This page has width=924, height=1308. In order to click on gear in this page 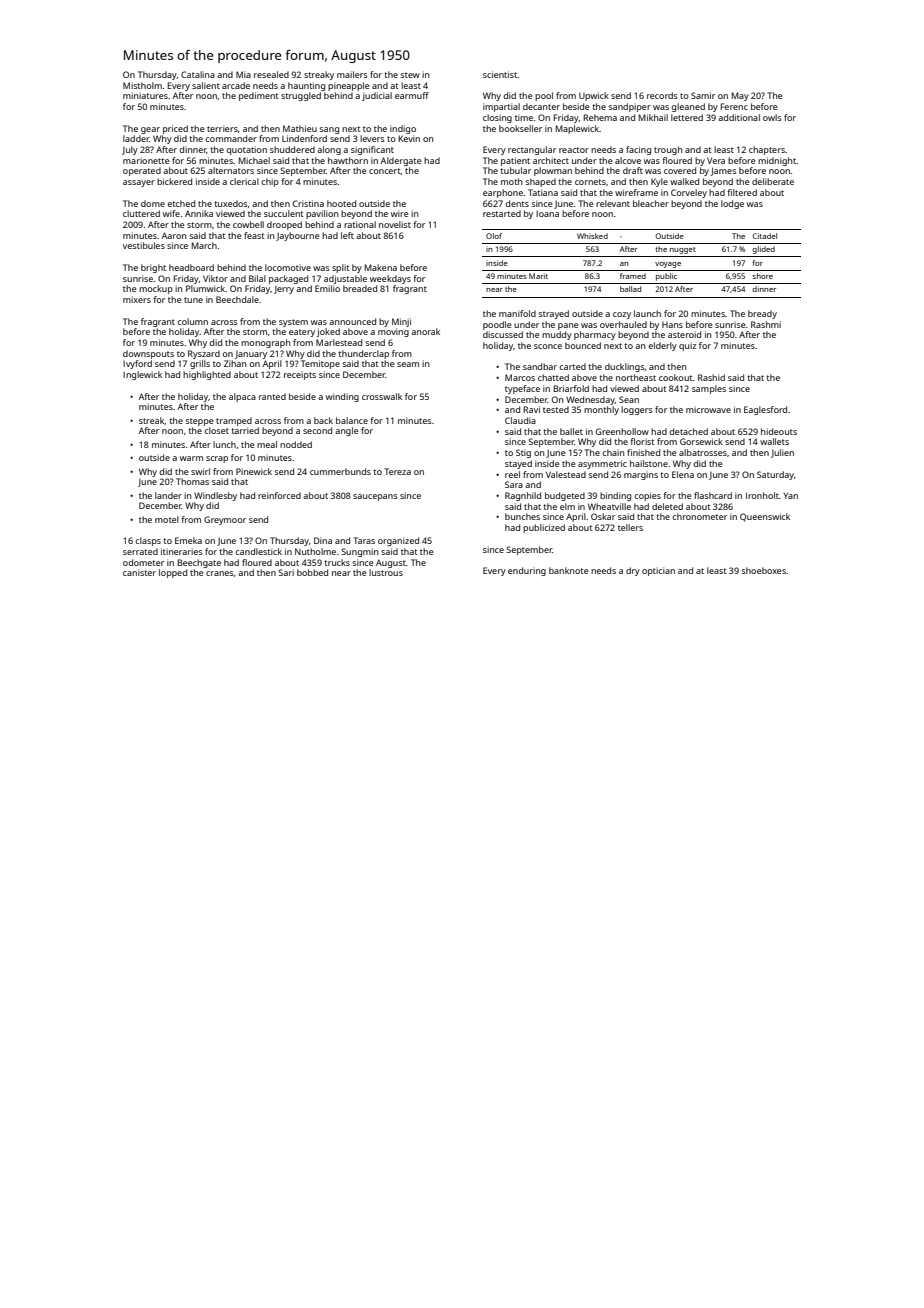, I will do `click(150, 130)`.
